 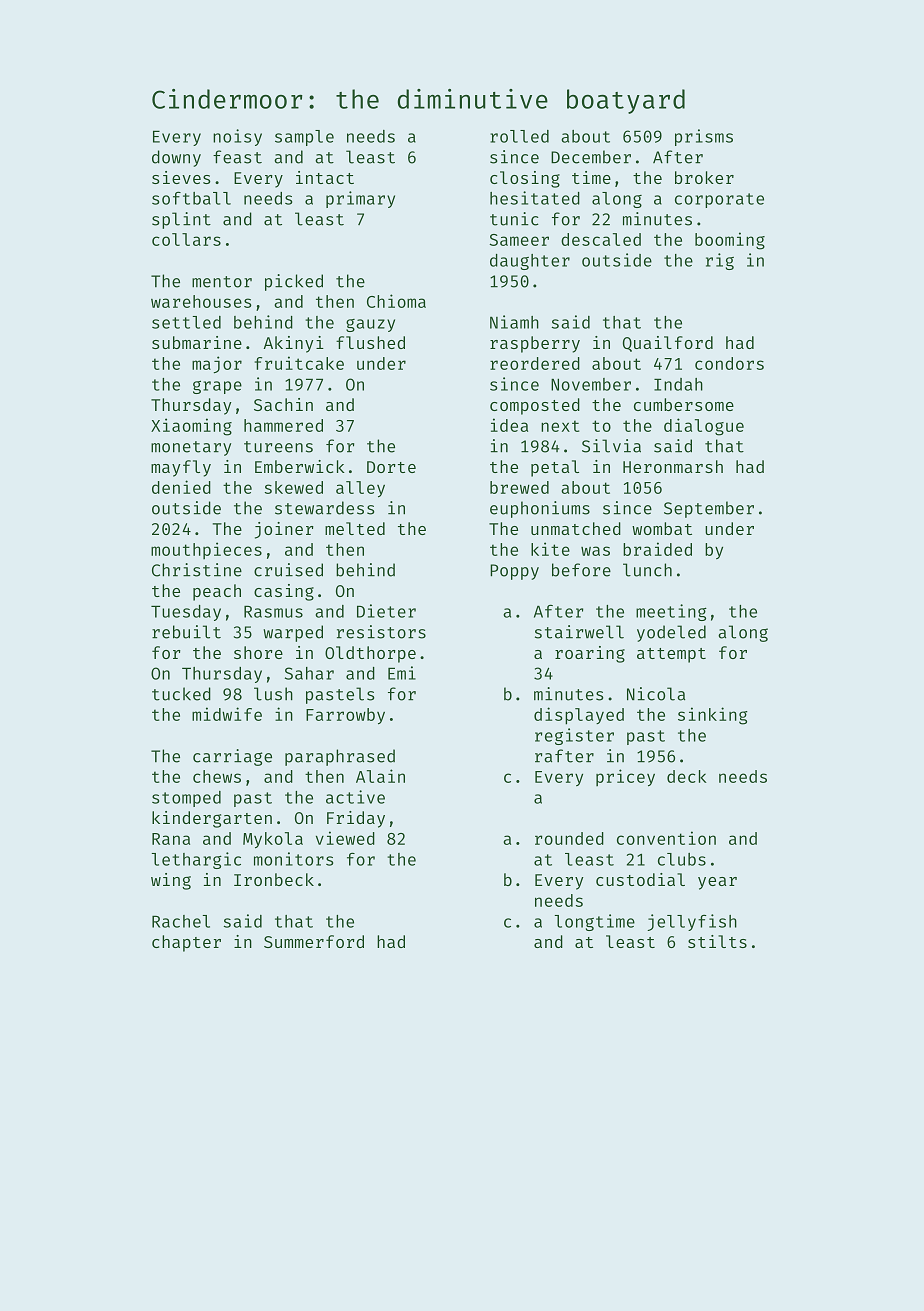 I want to click on chapter, so click(x=186, y=943).
